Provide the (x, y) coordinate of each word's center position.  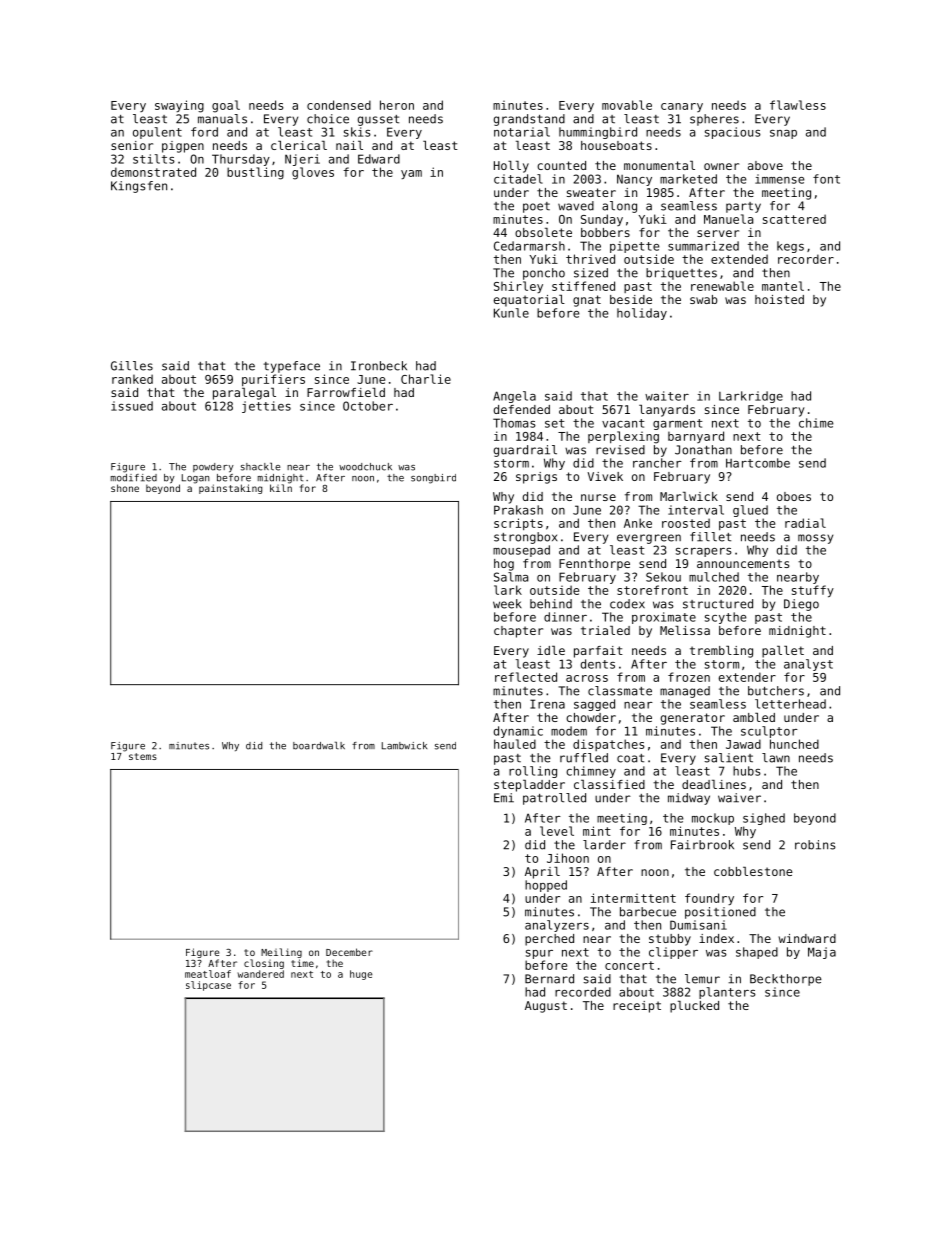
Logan (196, 479)
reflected (526, 677)
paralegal (244, 394)
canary (682, 107)
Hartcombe (758, 463)
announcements (743, 563)
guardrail (525, 451)
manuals (222, 119)
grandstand (529, 120)
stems (143, 756)
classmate (620, 691)
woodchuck (365, 467)
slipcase (208, 986)
